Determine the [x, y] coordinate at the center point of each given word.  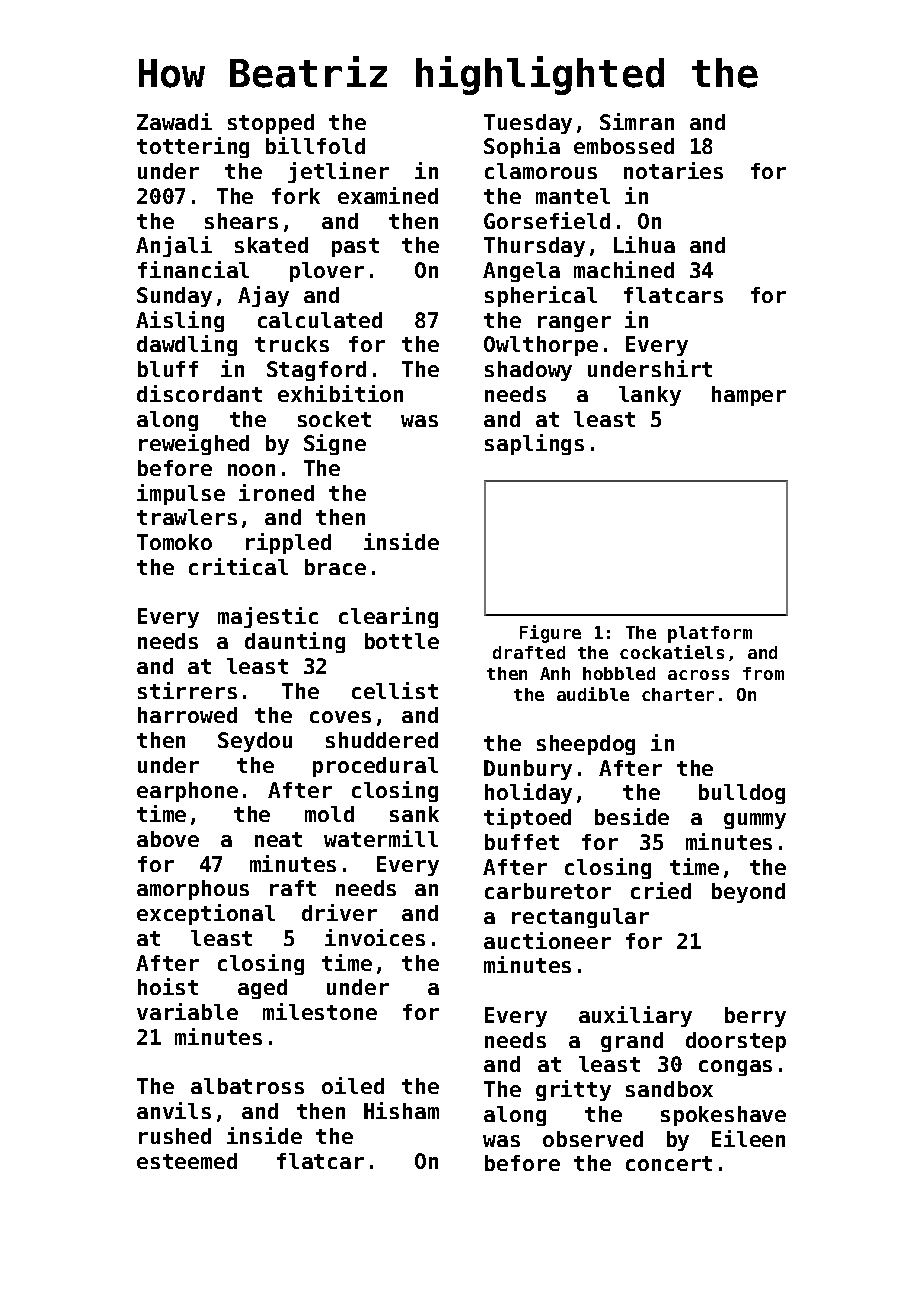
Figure [550, 634]
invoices [375, 937]
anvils [174, 1110]
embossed [624, 146]
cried [661, 890]
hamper [749, 396]
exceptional [206, 914]
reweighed [194, 444]
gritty [573, 1090]
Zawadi [174, 121]
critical [238, 566]
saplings [534, 444]
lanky [650, 396]
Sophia [522, 147]
